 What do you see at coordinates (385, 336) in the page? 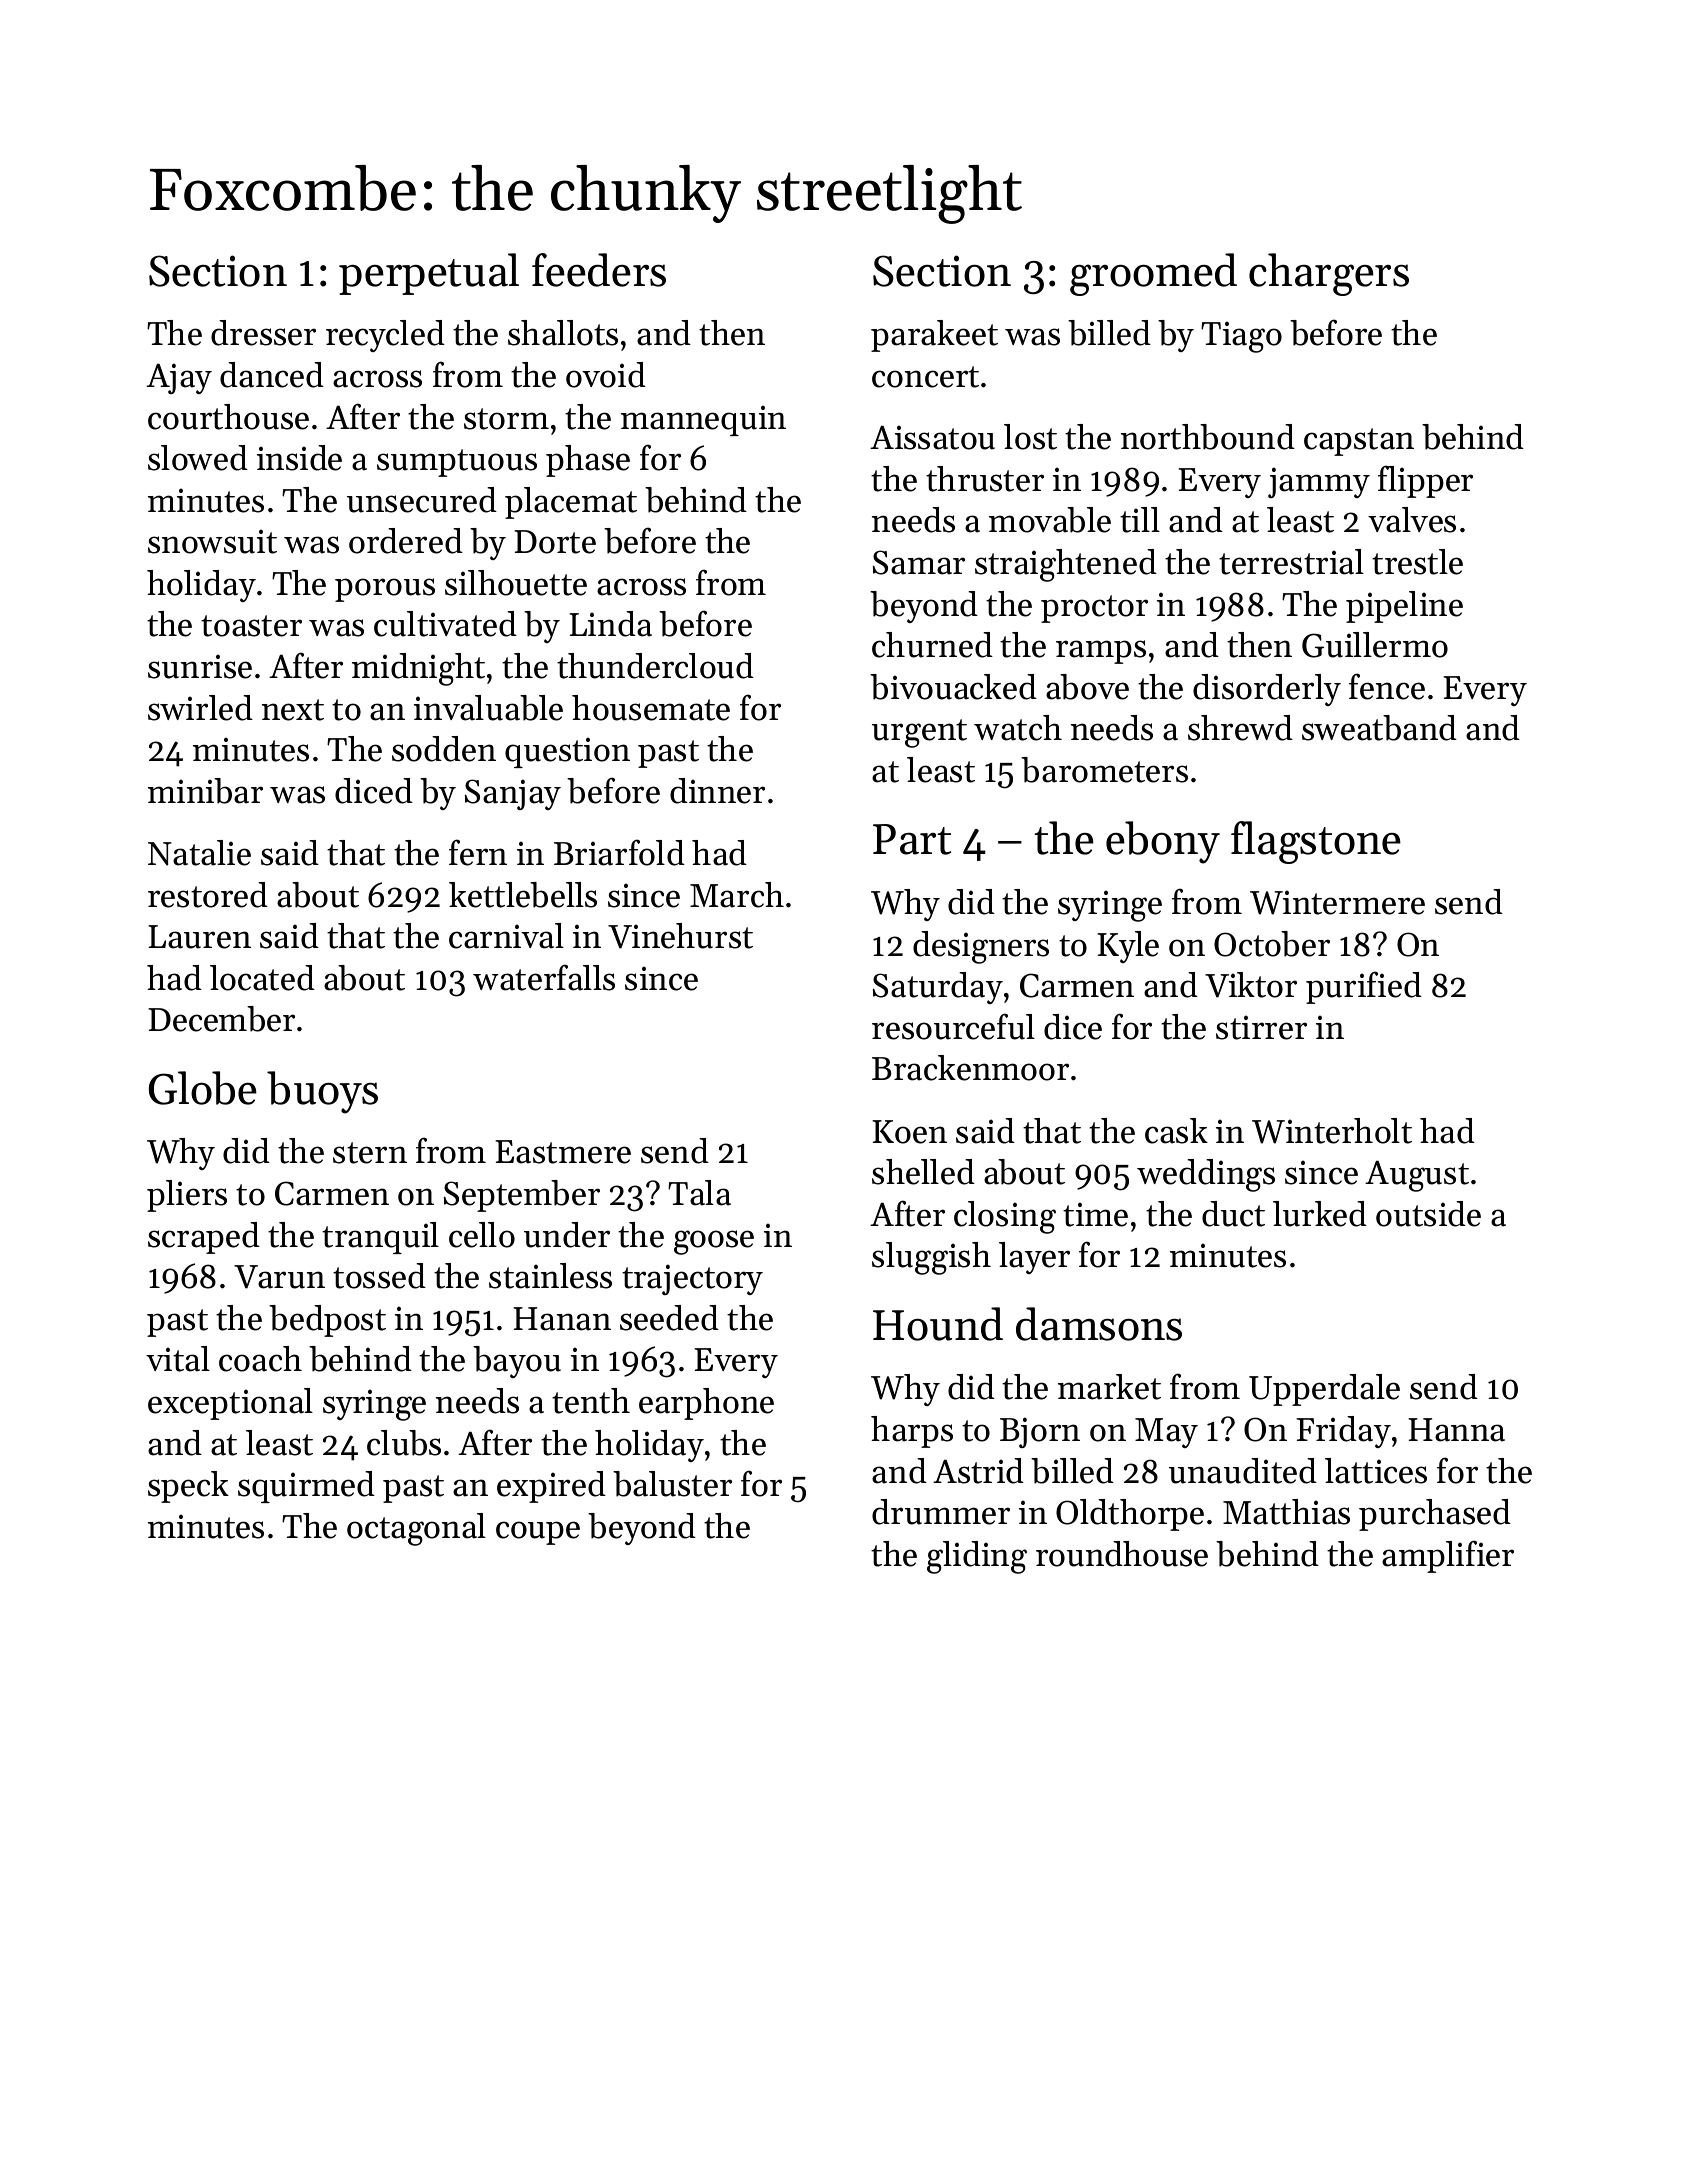
I see `recycled` at bounding box center [385, 336].
